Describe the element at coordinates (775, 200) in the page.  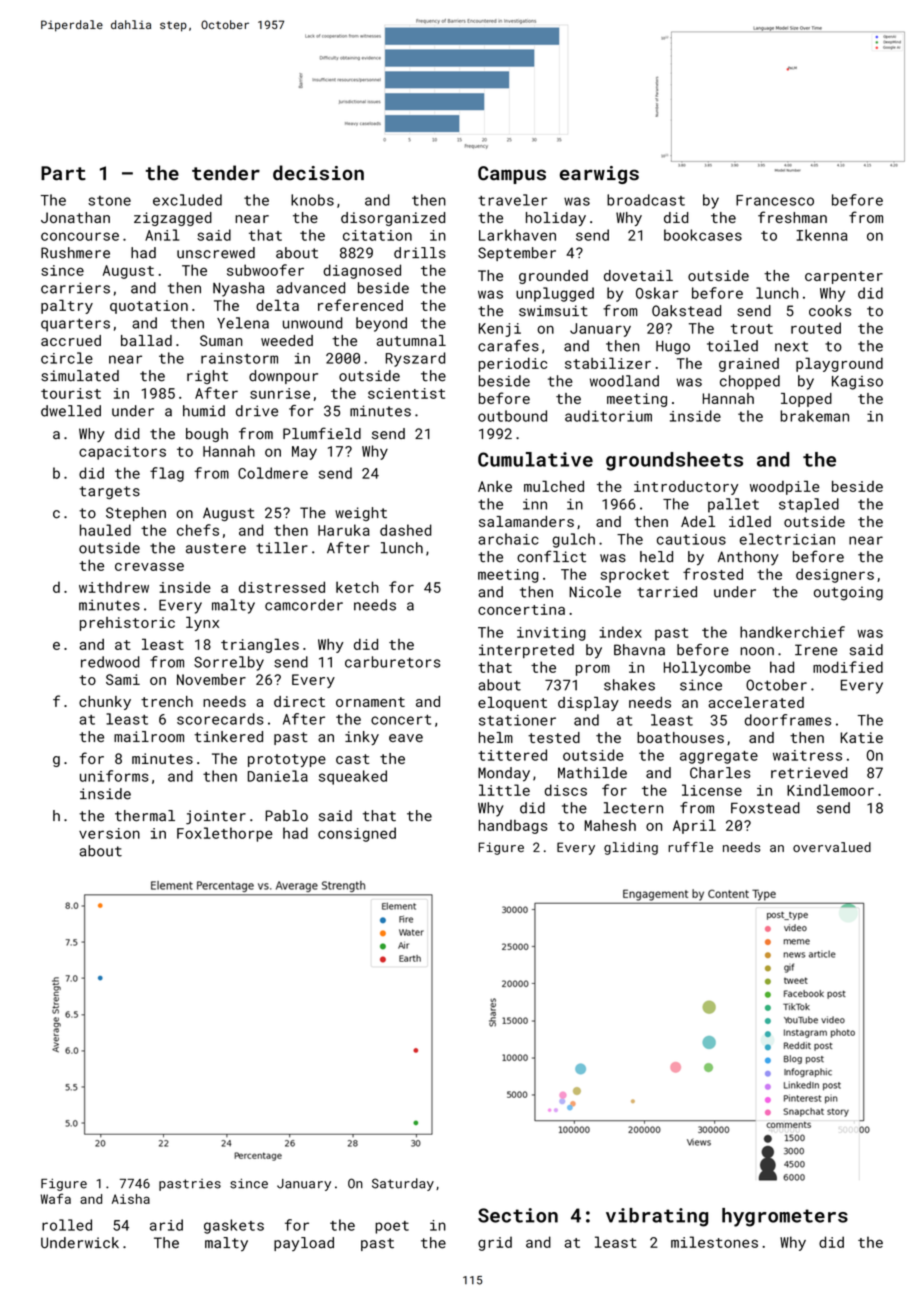
I see `Francesco` at that location.
